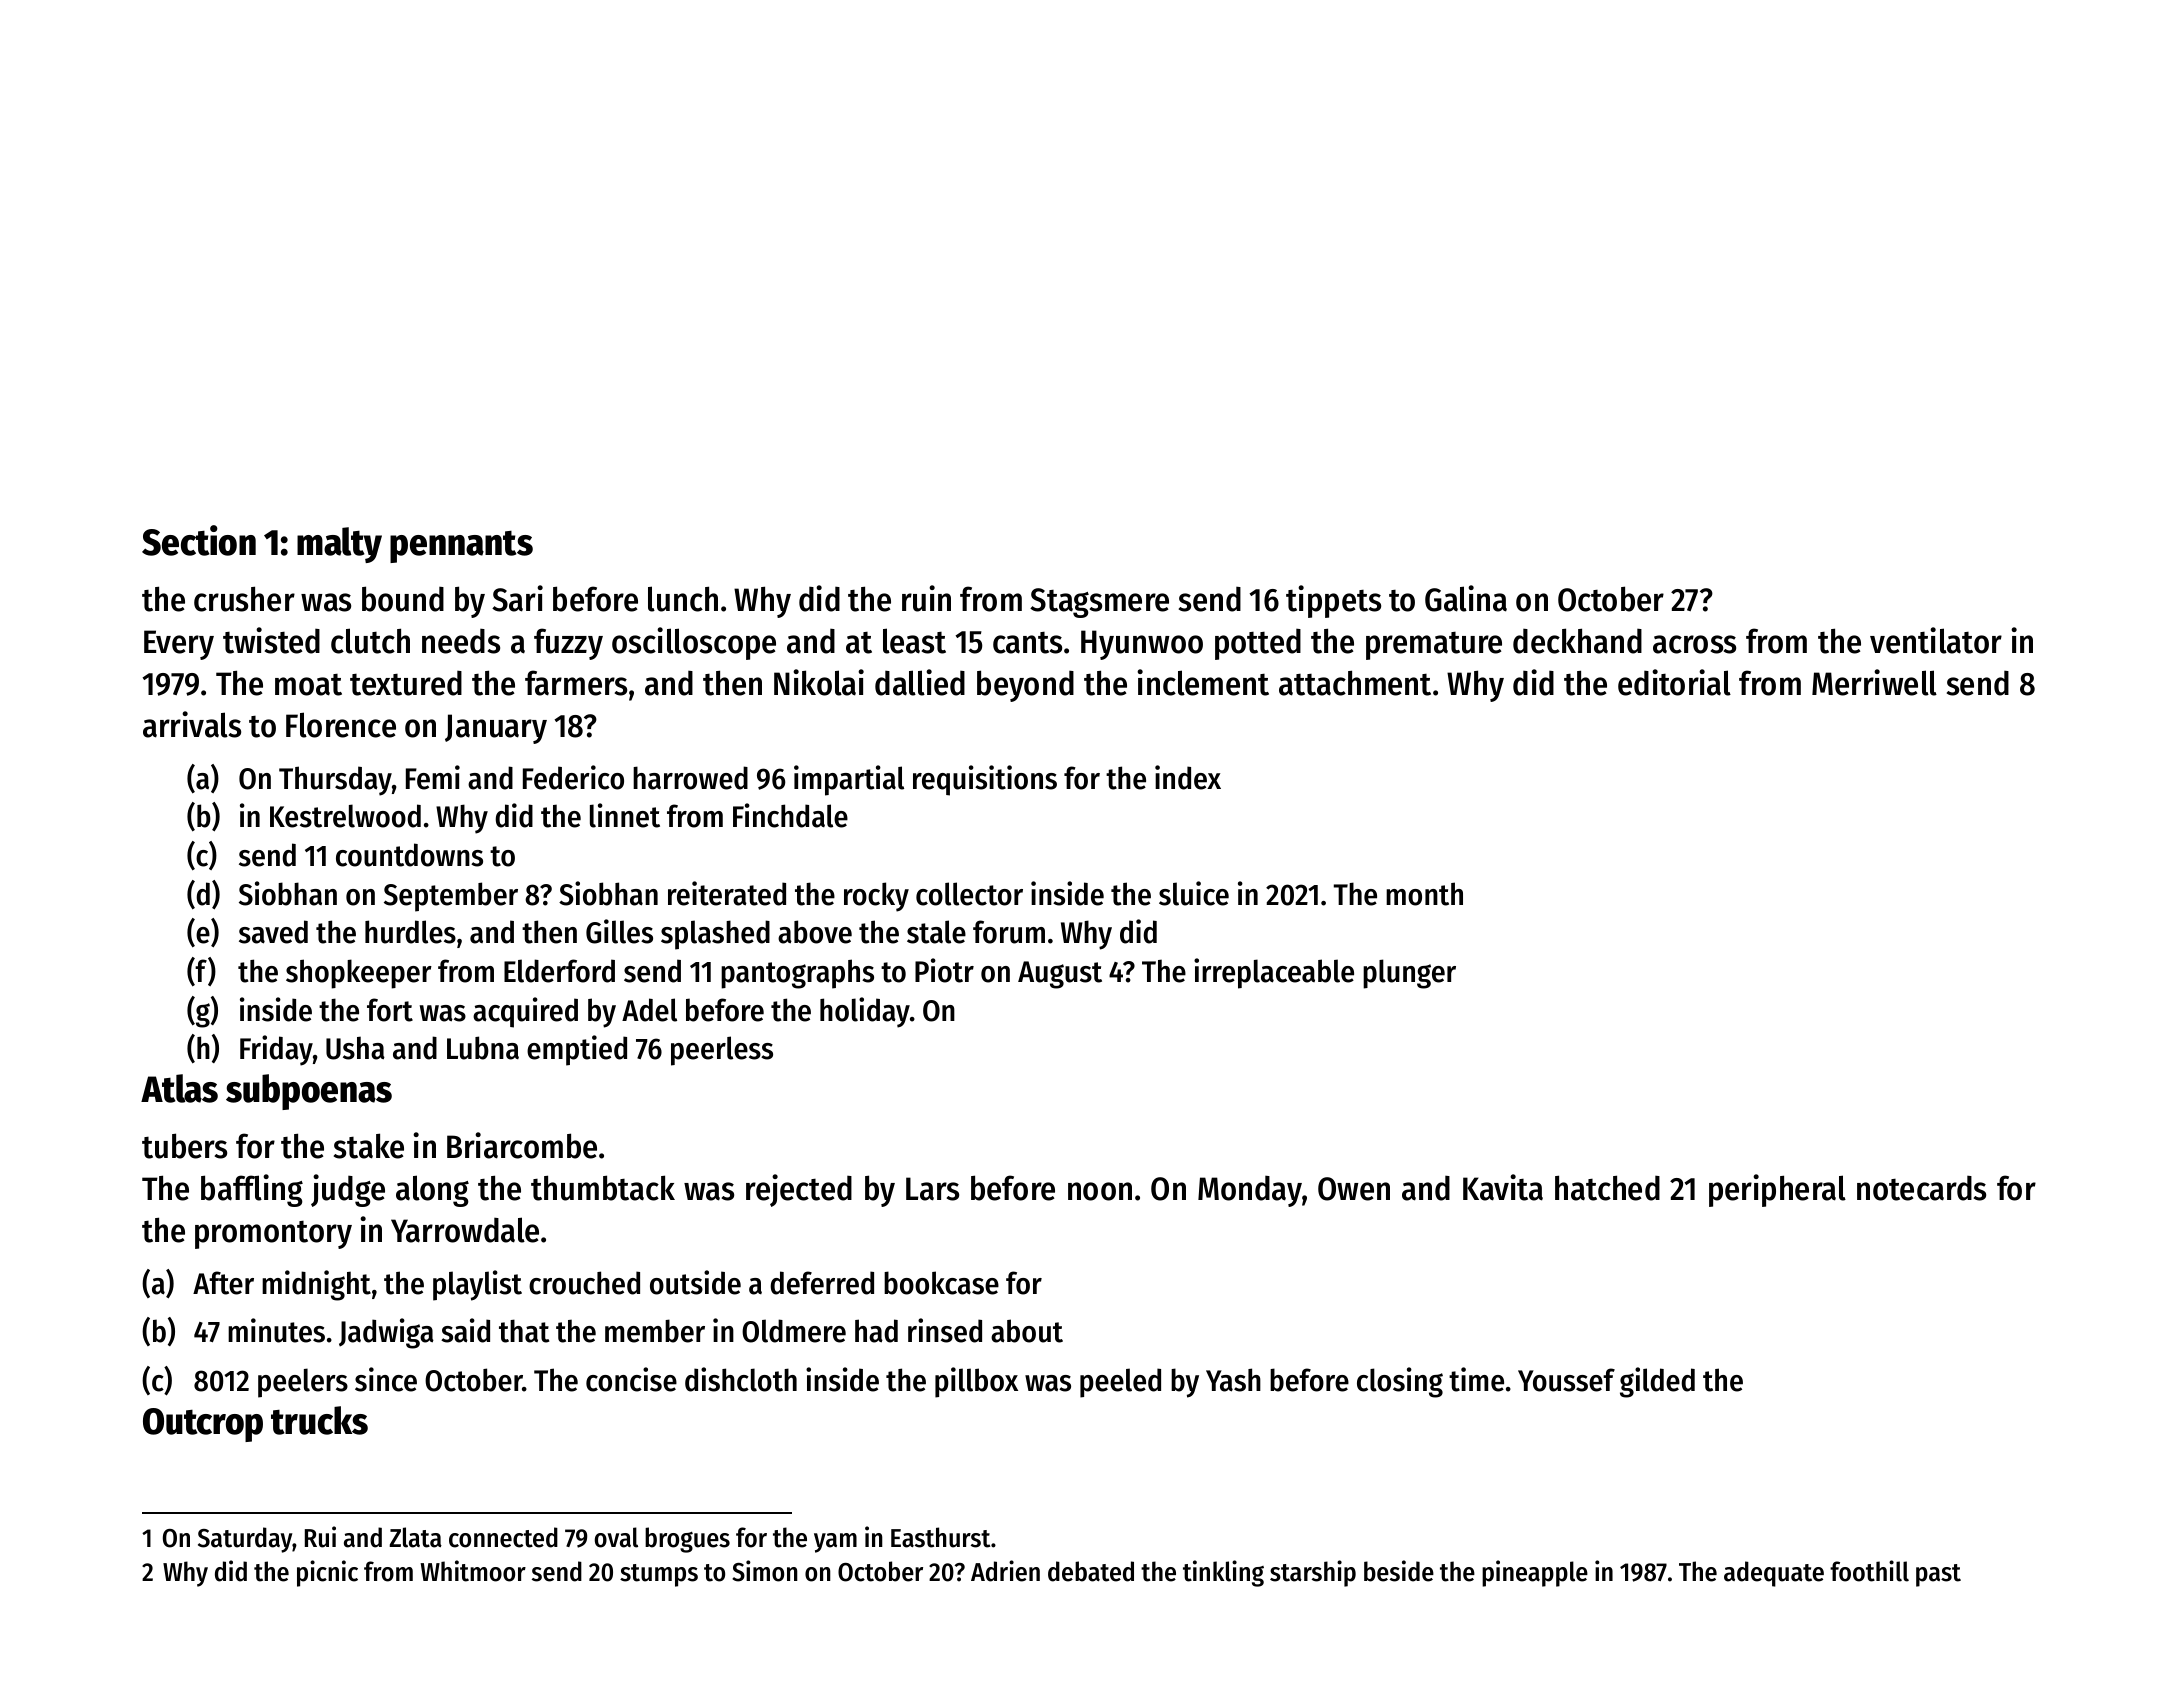  I want to click on irreplaceable, so click(1274, 973).
